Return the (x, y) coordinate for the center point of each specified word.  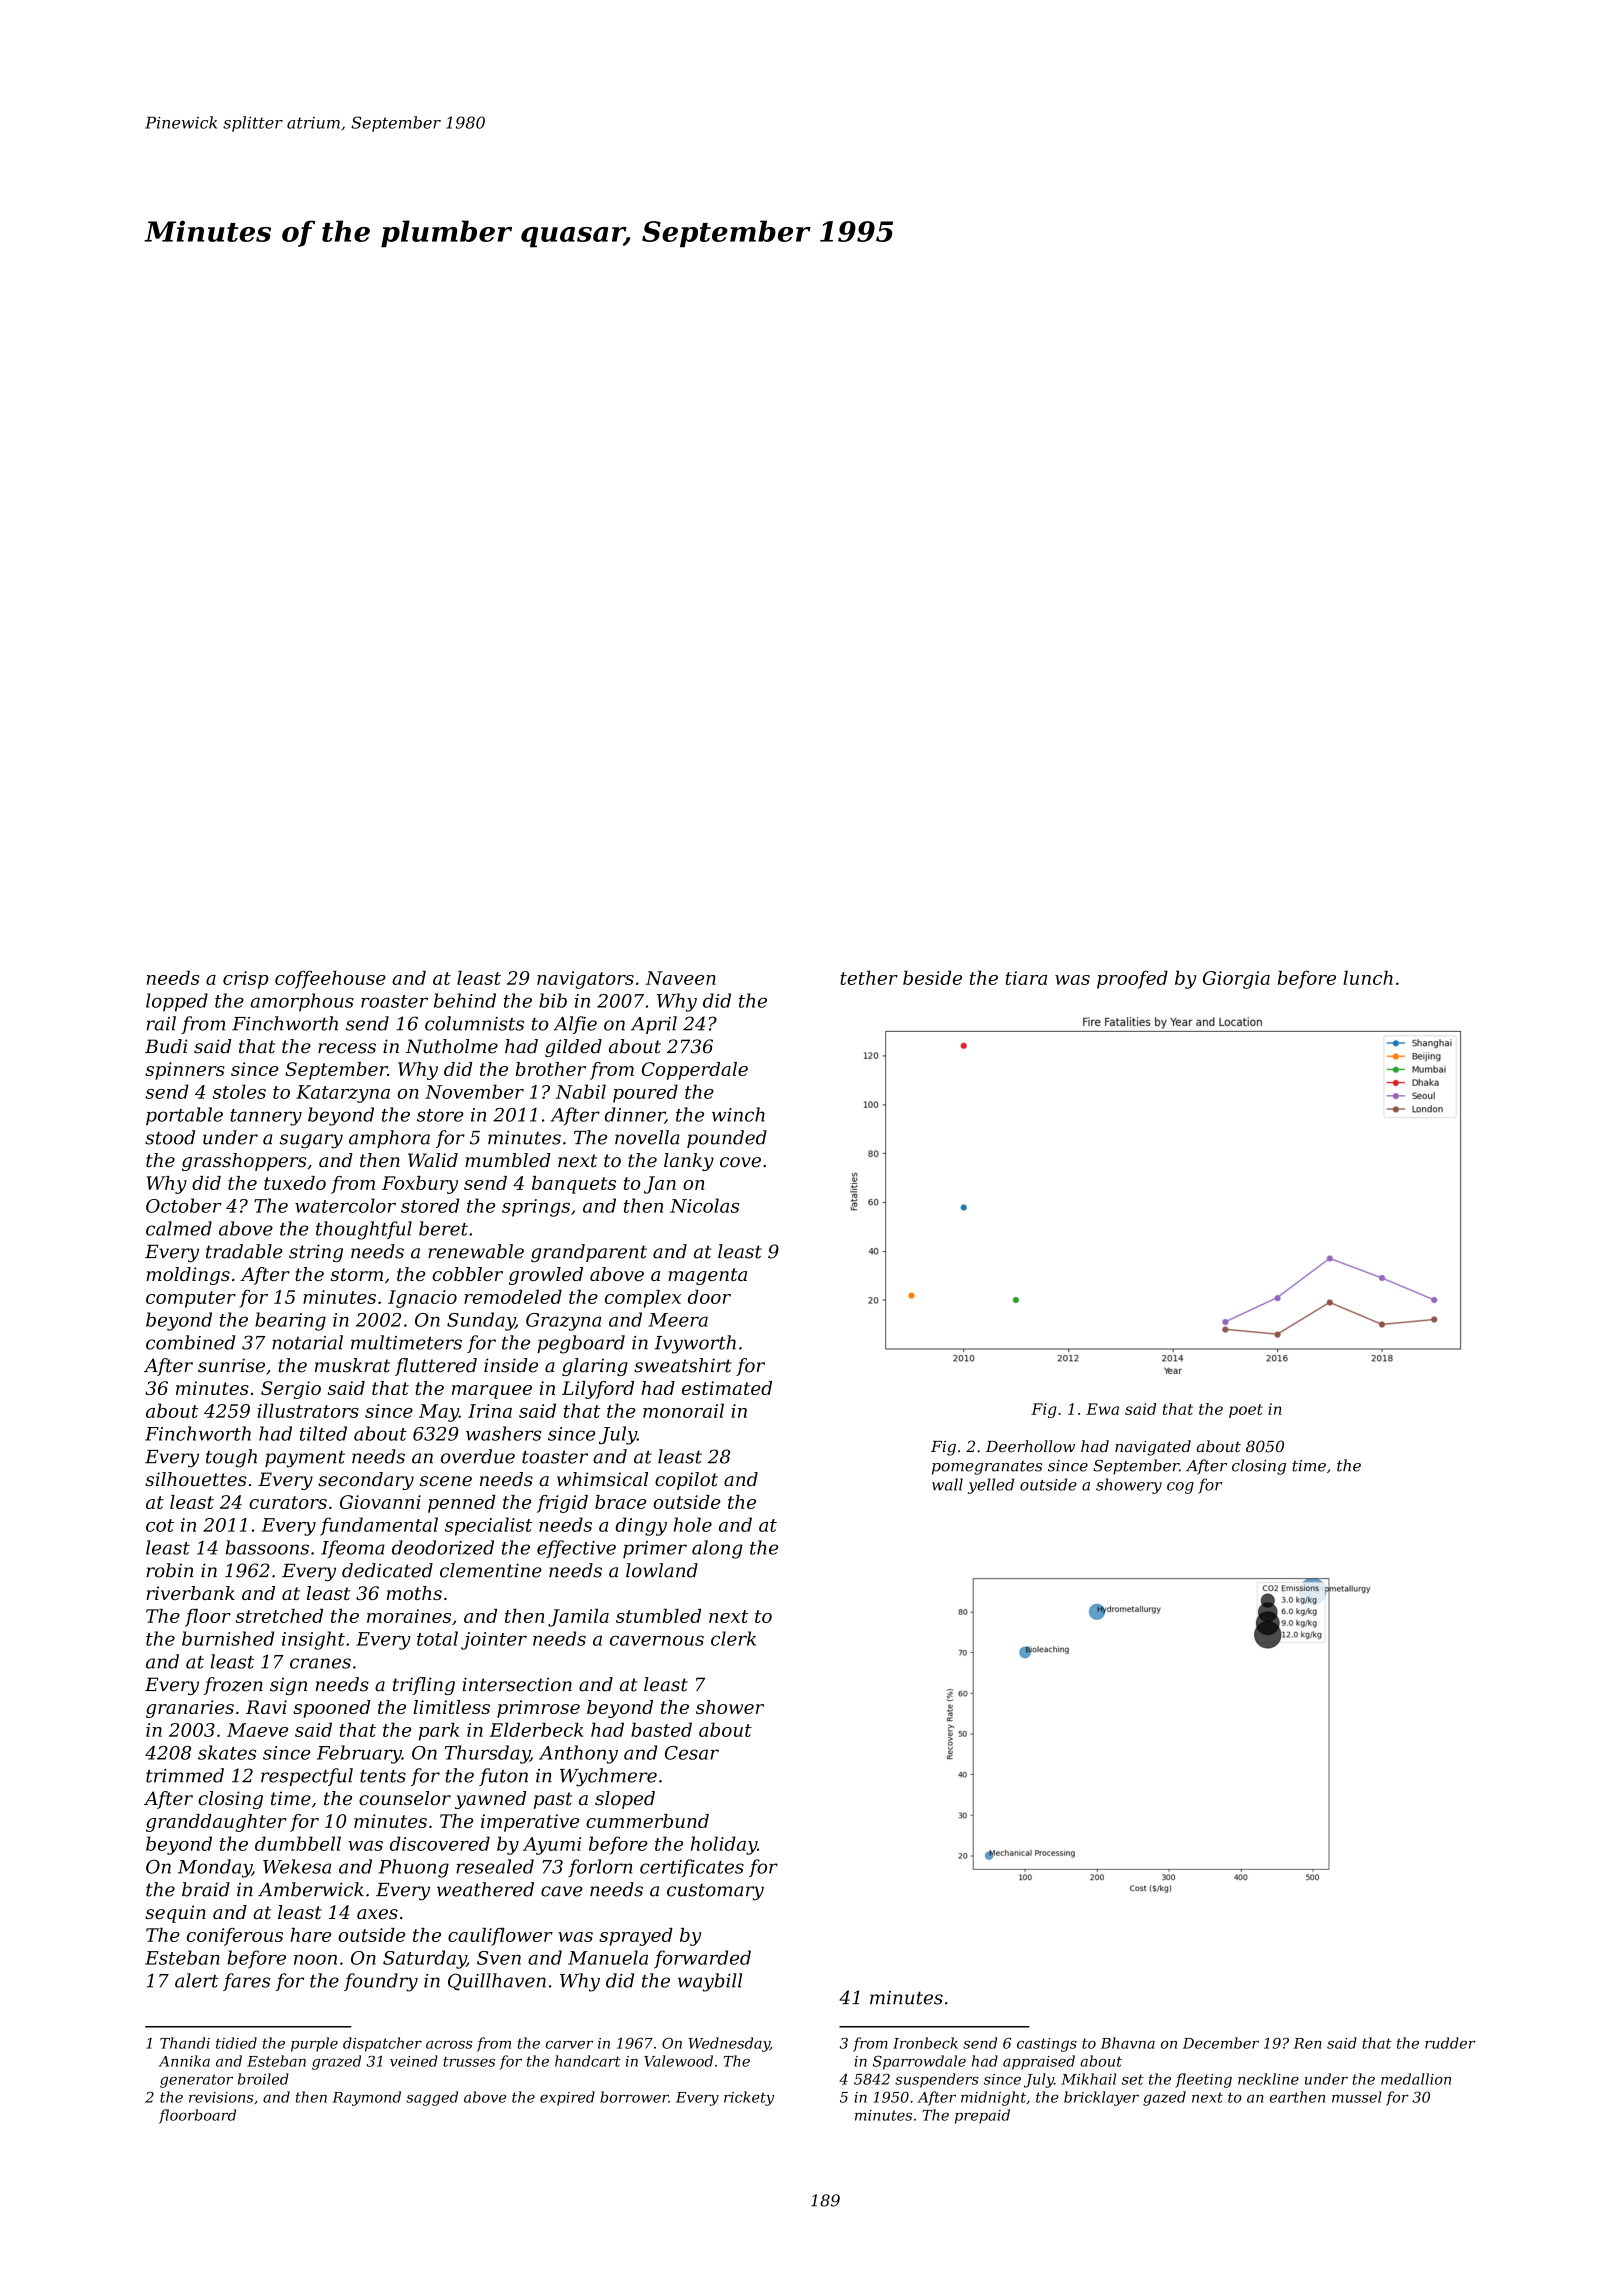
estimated (727, 1388)
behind (465, 1000)
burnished (228, 1638)
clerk (733, 1638)
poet (1246, 1411)
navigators (585, 980)
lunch (1368, 977)
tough (231, 1458)
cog (1180, 1488)
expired (567, 2098)
